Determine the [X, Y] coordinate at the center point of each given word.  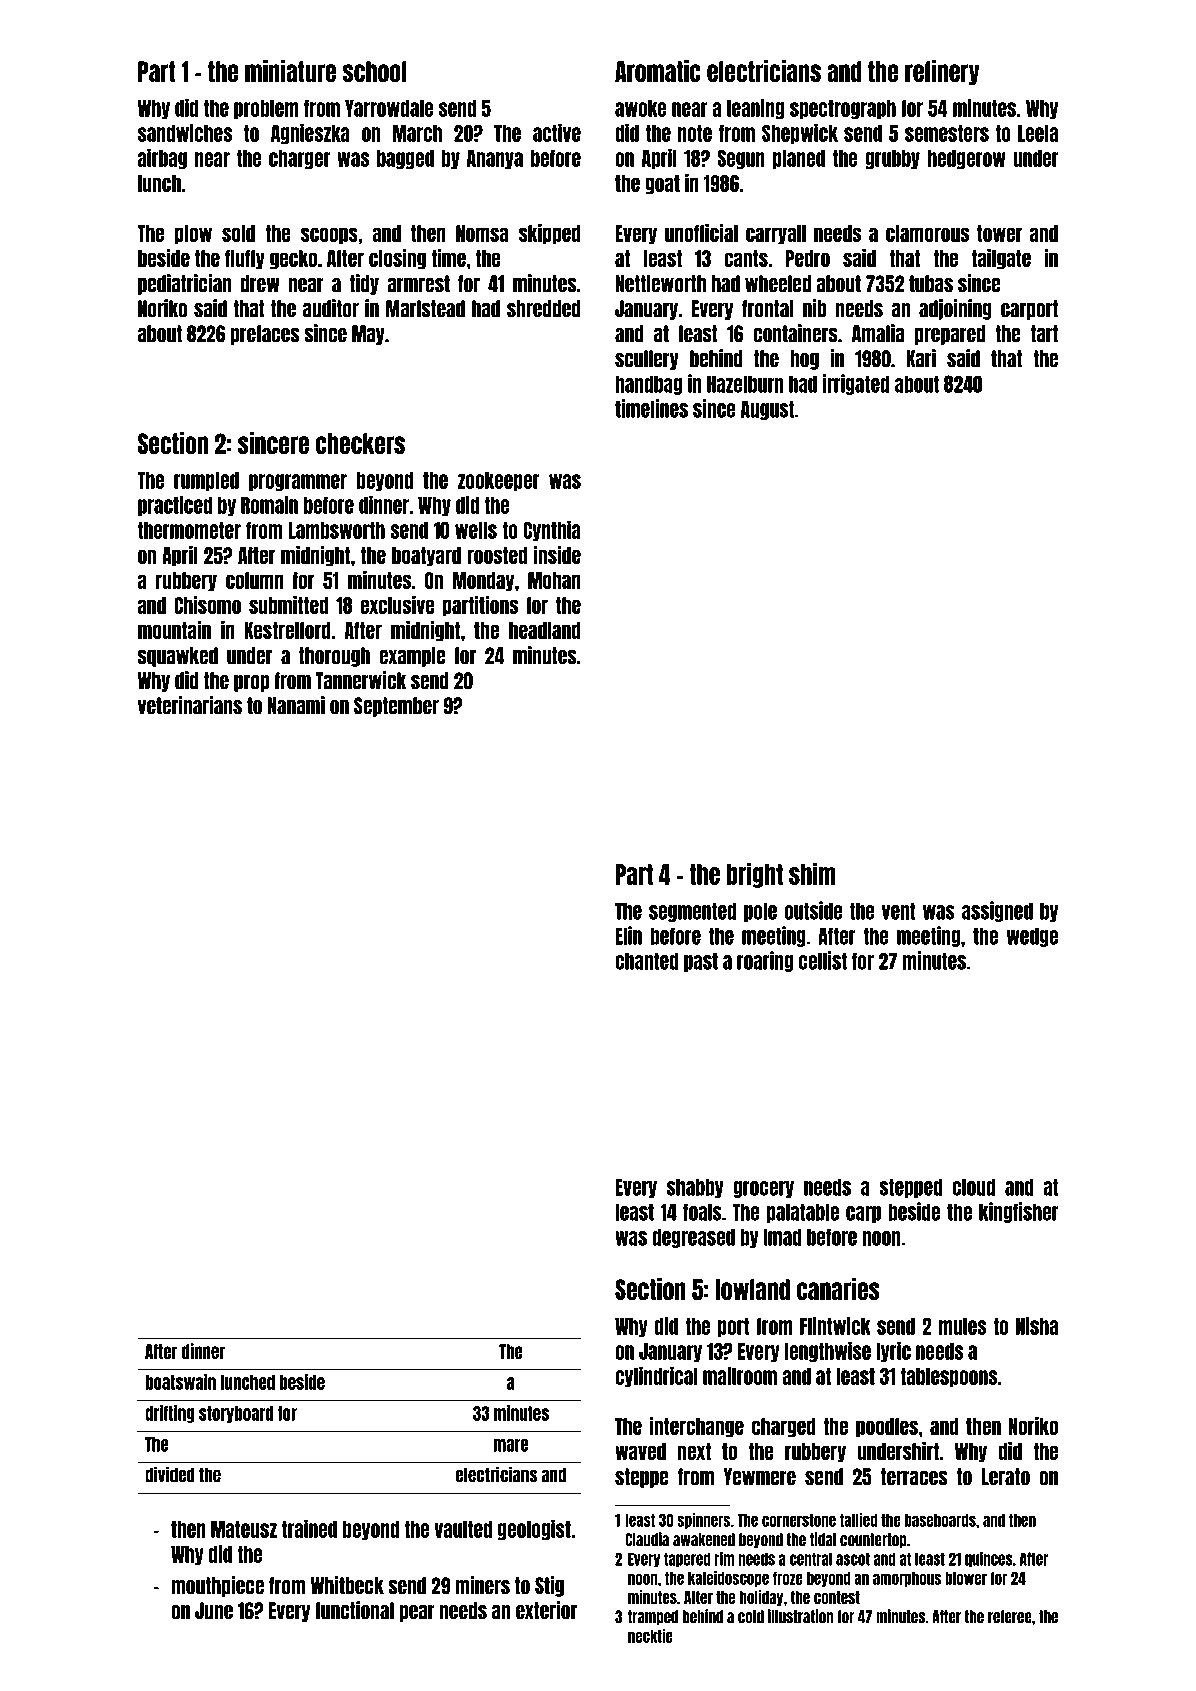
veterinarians [190, 705]
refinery [942, 72]
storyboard [236, 1414]
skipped [550, 234]
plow [193, 235]
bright [755, 875]
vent [899, 911]
